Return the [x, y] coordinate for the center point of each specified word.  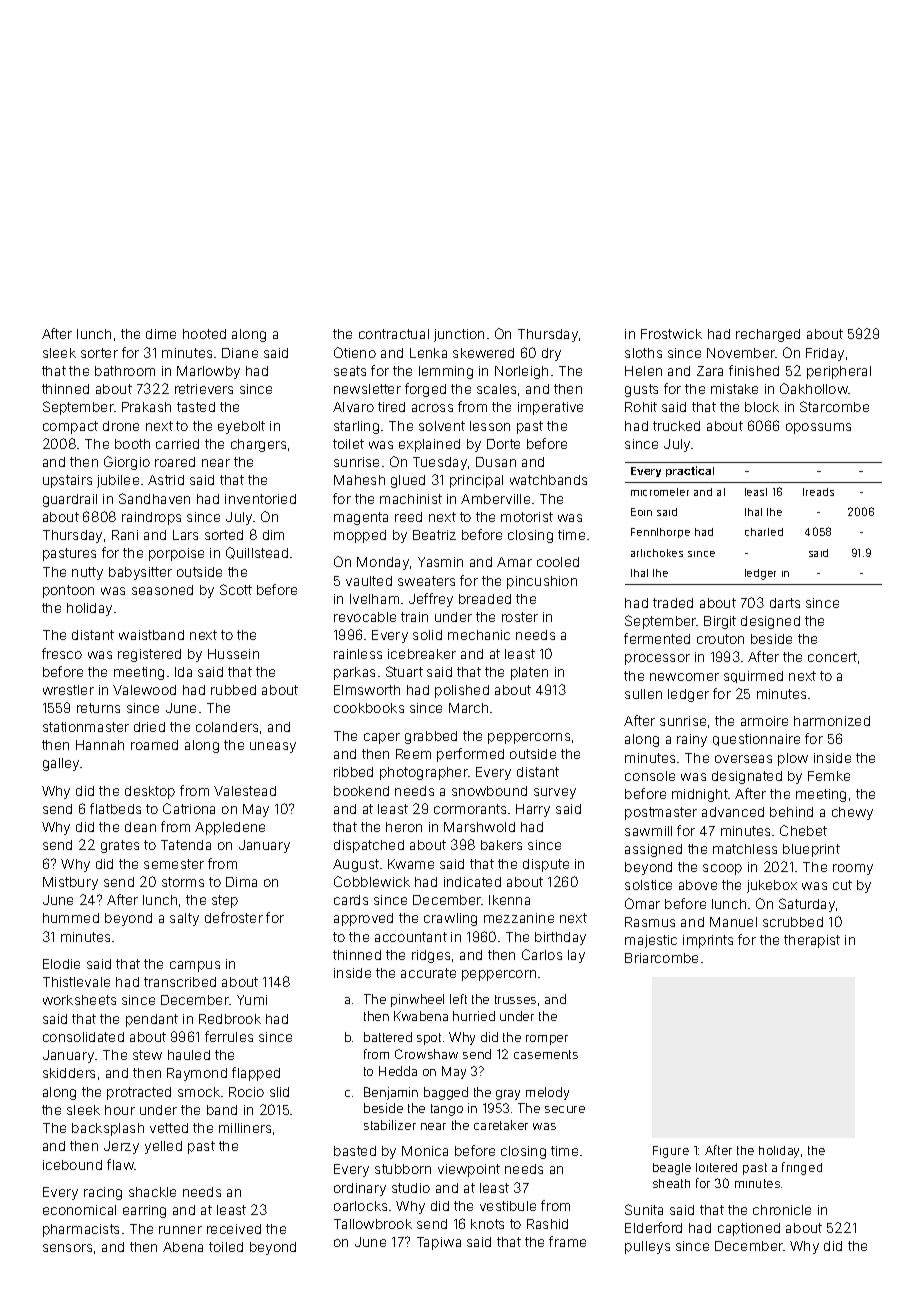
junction [459, 335]
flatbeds [115, 808]
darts [785, 603]
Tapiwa [439, 1243]
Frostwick [671, 334]
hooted [204, 334]
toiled [226, 1247]
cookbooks [369, 708]
